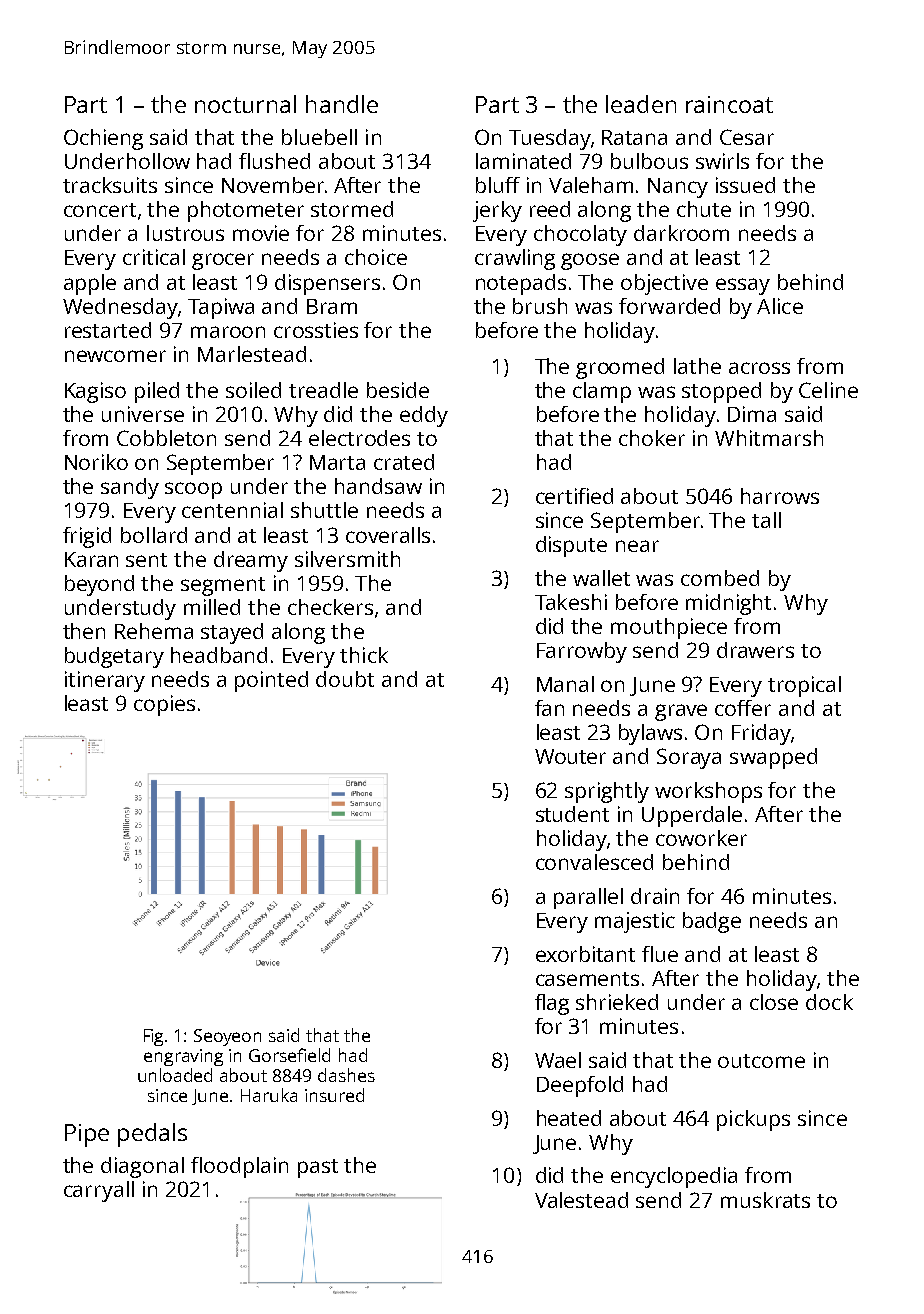 The image size is (924, 1314). What do you see at coordinates (549, 708) in the screenshot?
I see `fan` at bounding box center [549, 708].
